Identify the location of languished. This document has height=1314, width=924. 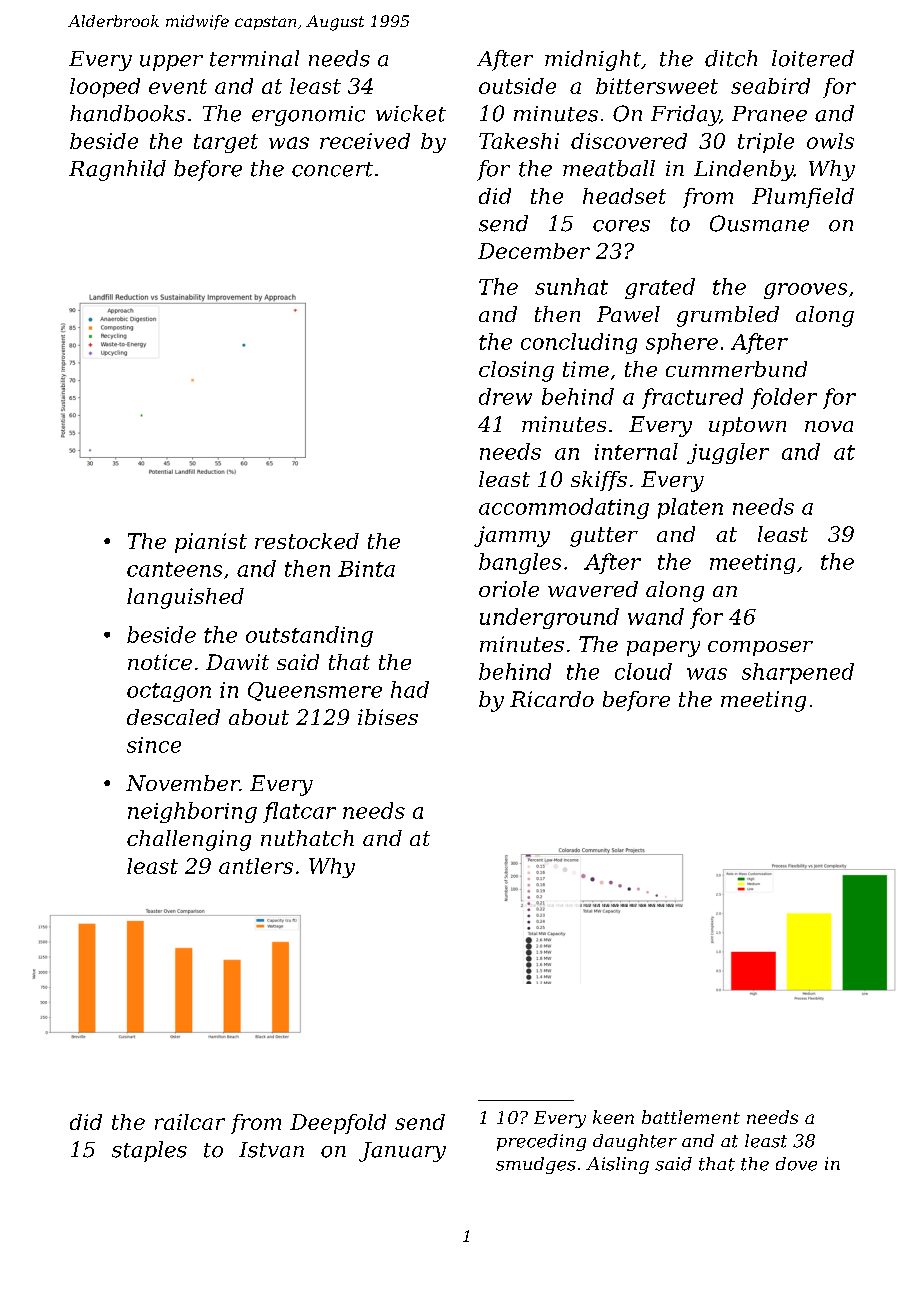
(185, 598).
